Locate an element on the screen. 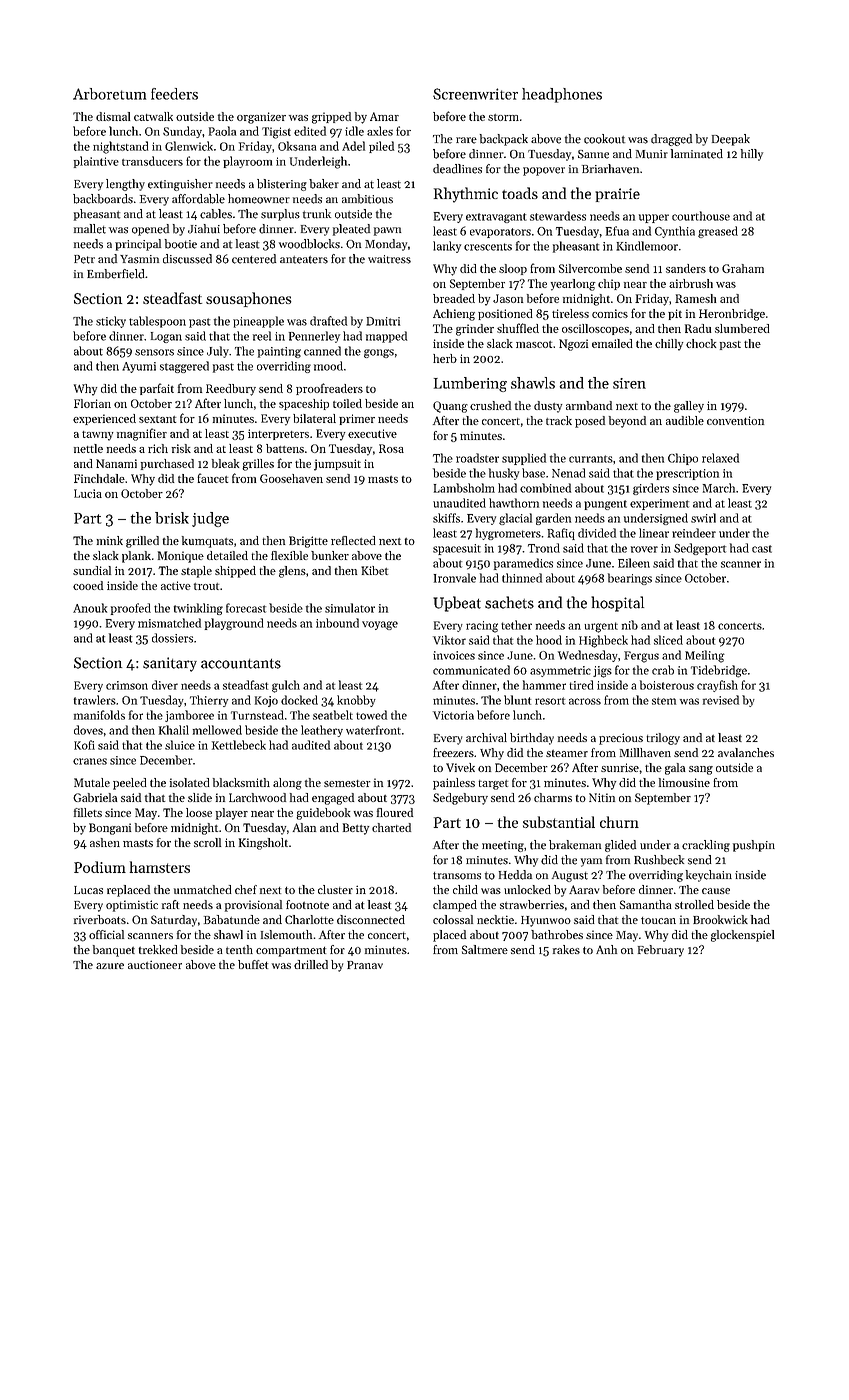 The width and height of the screenshot is (849, 1400). prescription is located at coordinates (687, 474).
